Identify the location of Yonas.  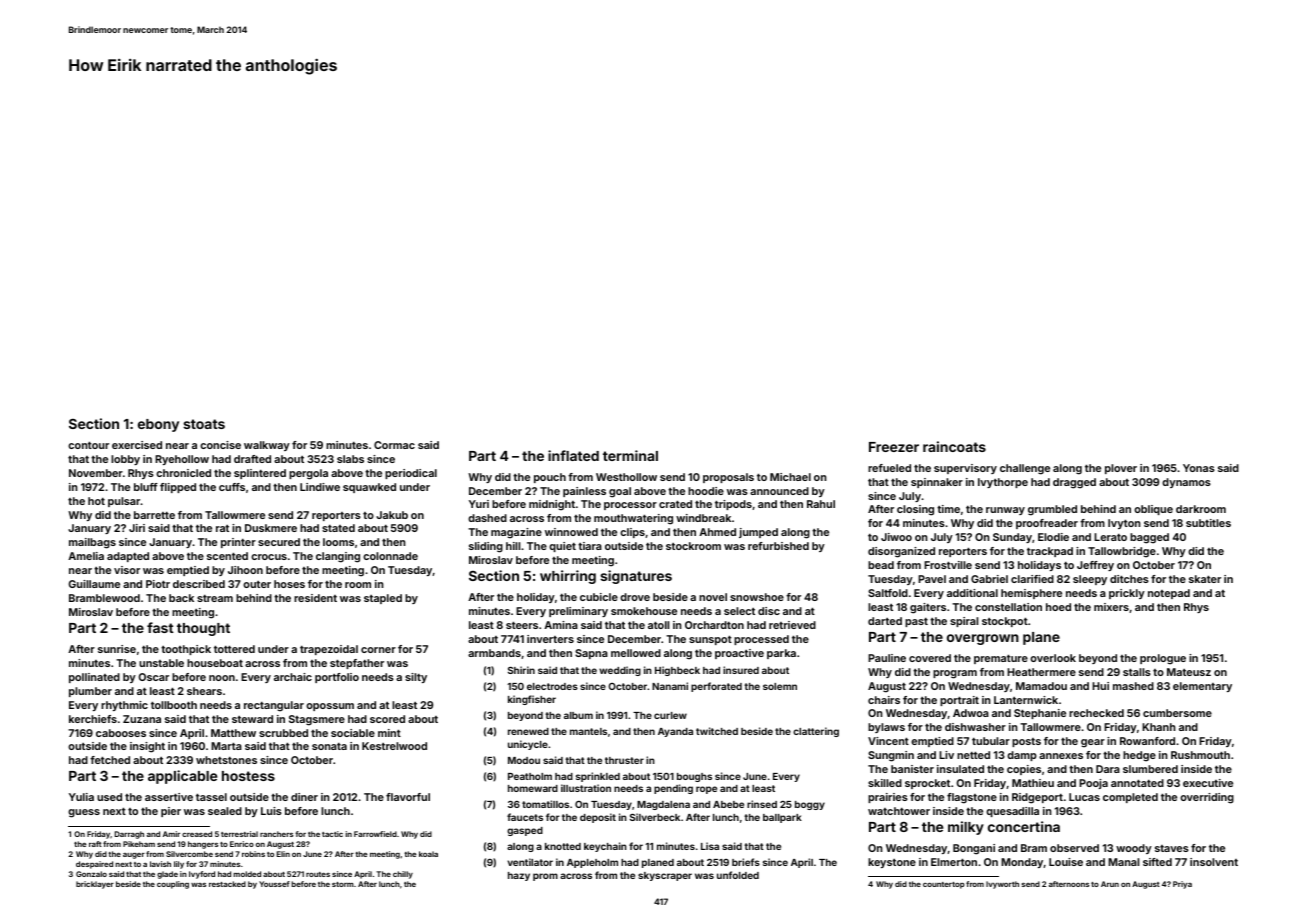
(1199, 468).
